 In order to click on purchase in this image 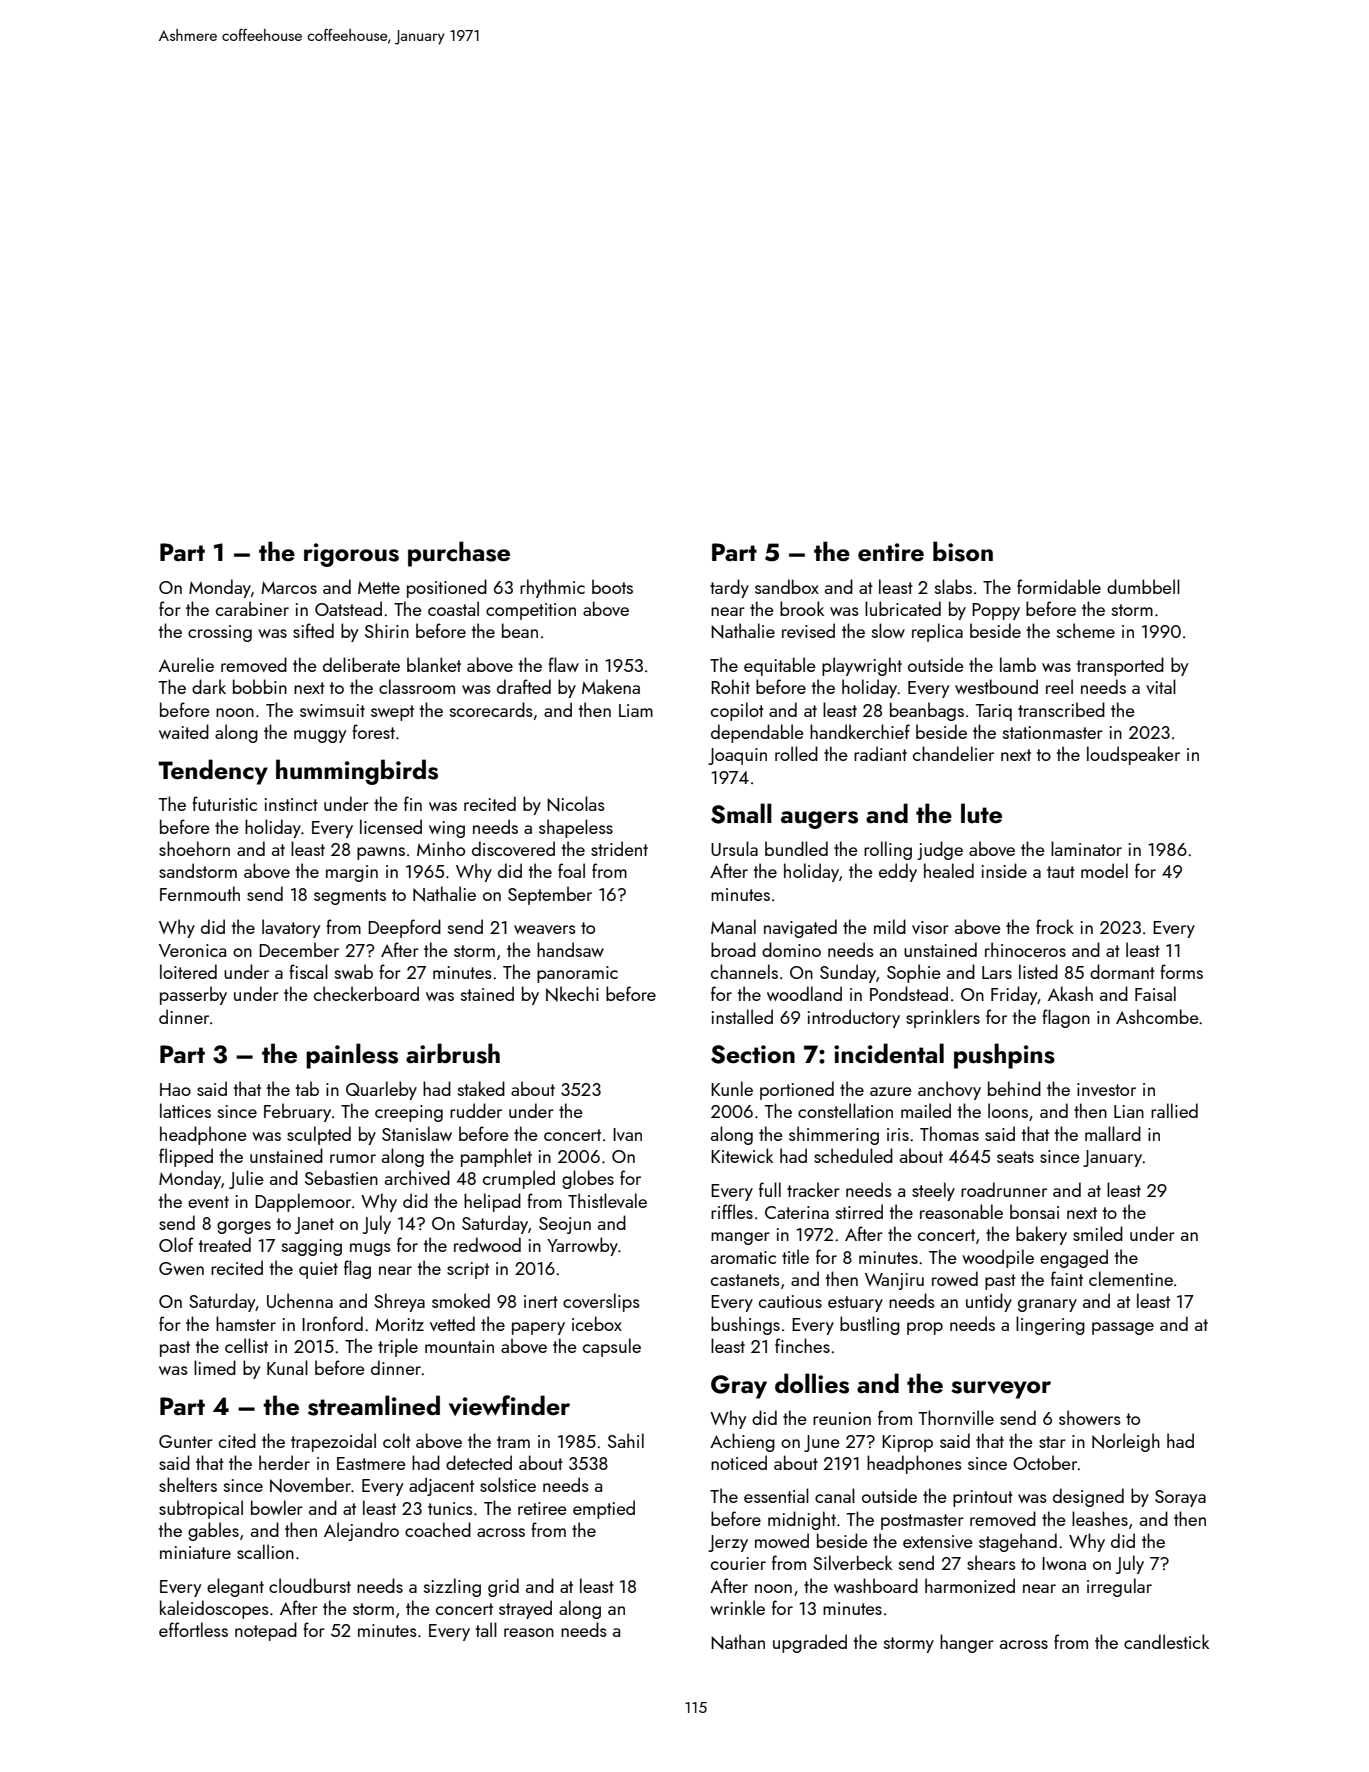, I will do `click(459, 554)`.
